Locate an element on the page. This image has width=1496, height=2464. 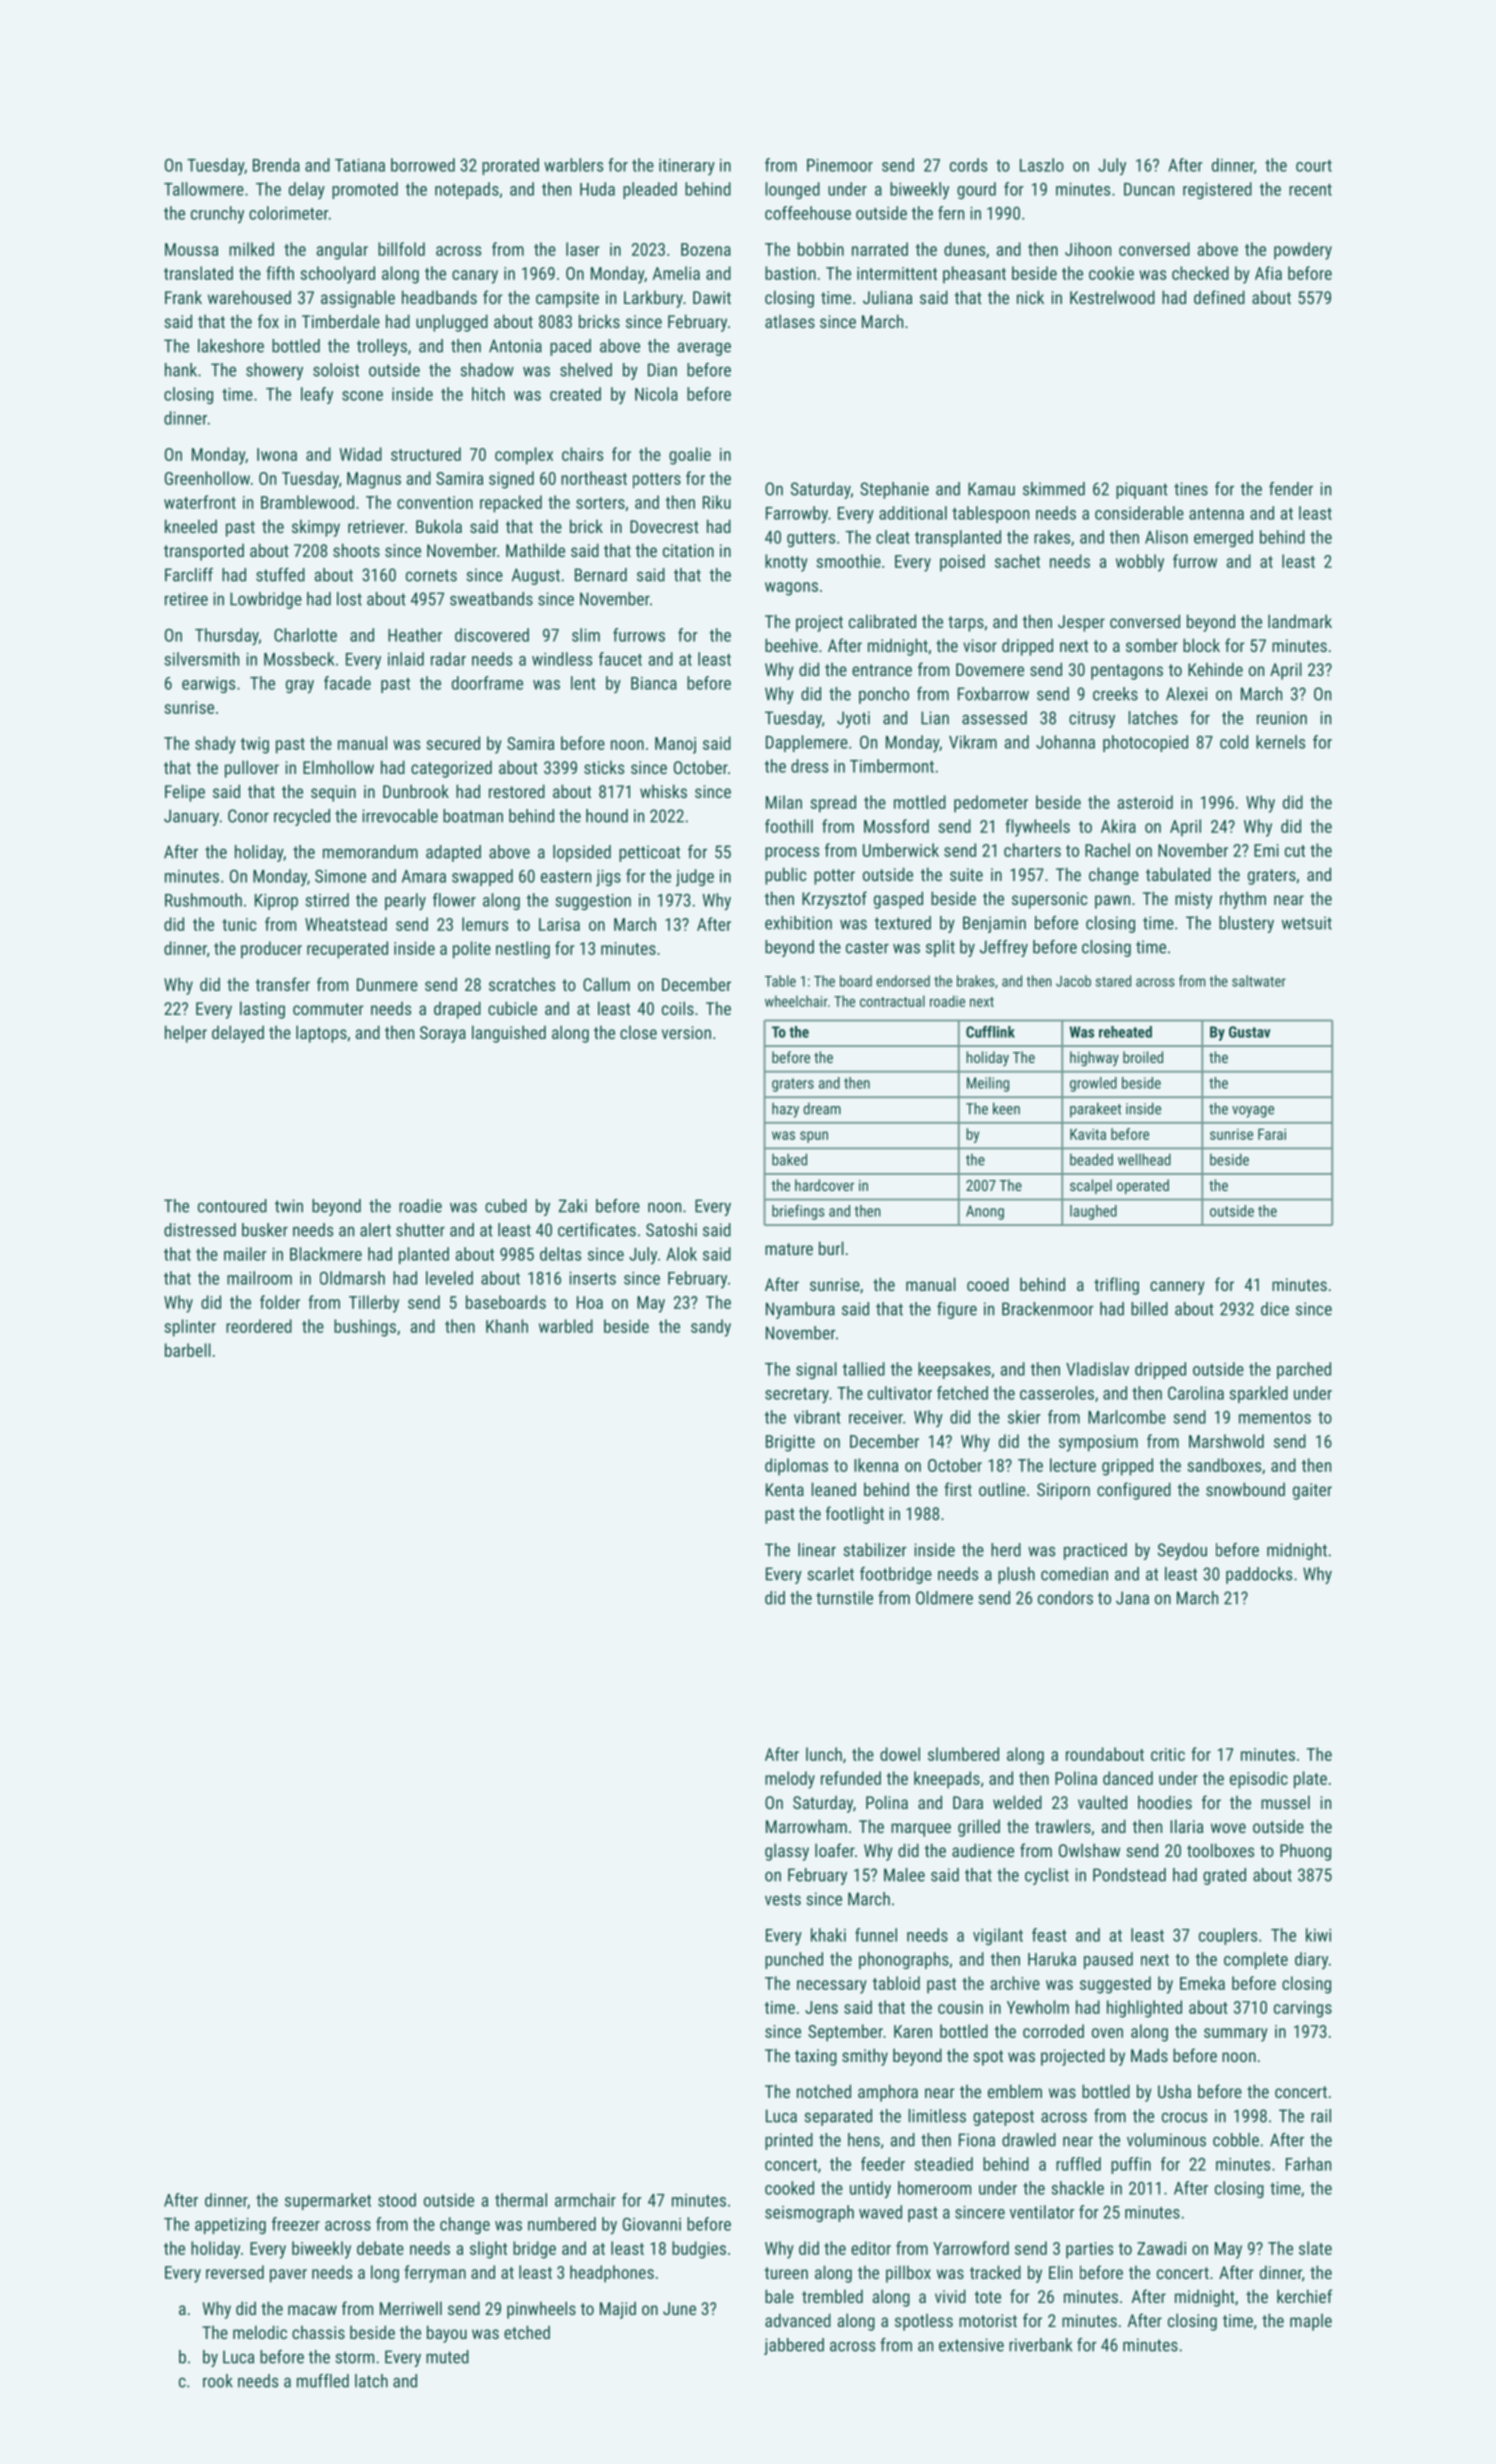
court is located at coordinates (1314, 166).
